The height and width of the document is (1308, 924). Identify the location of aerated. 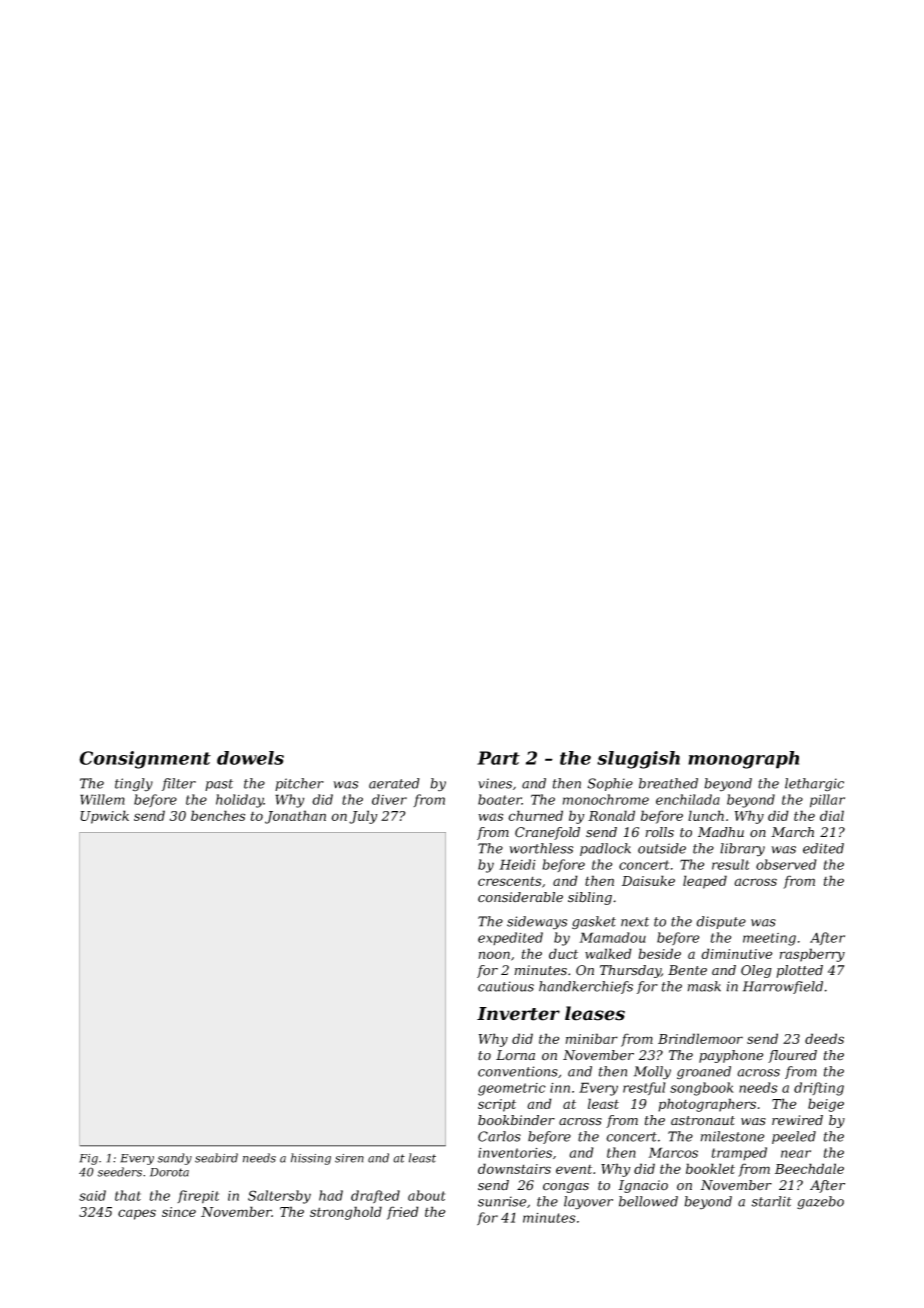
(394, 783).
